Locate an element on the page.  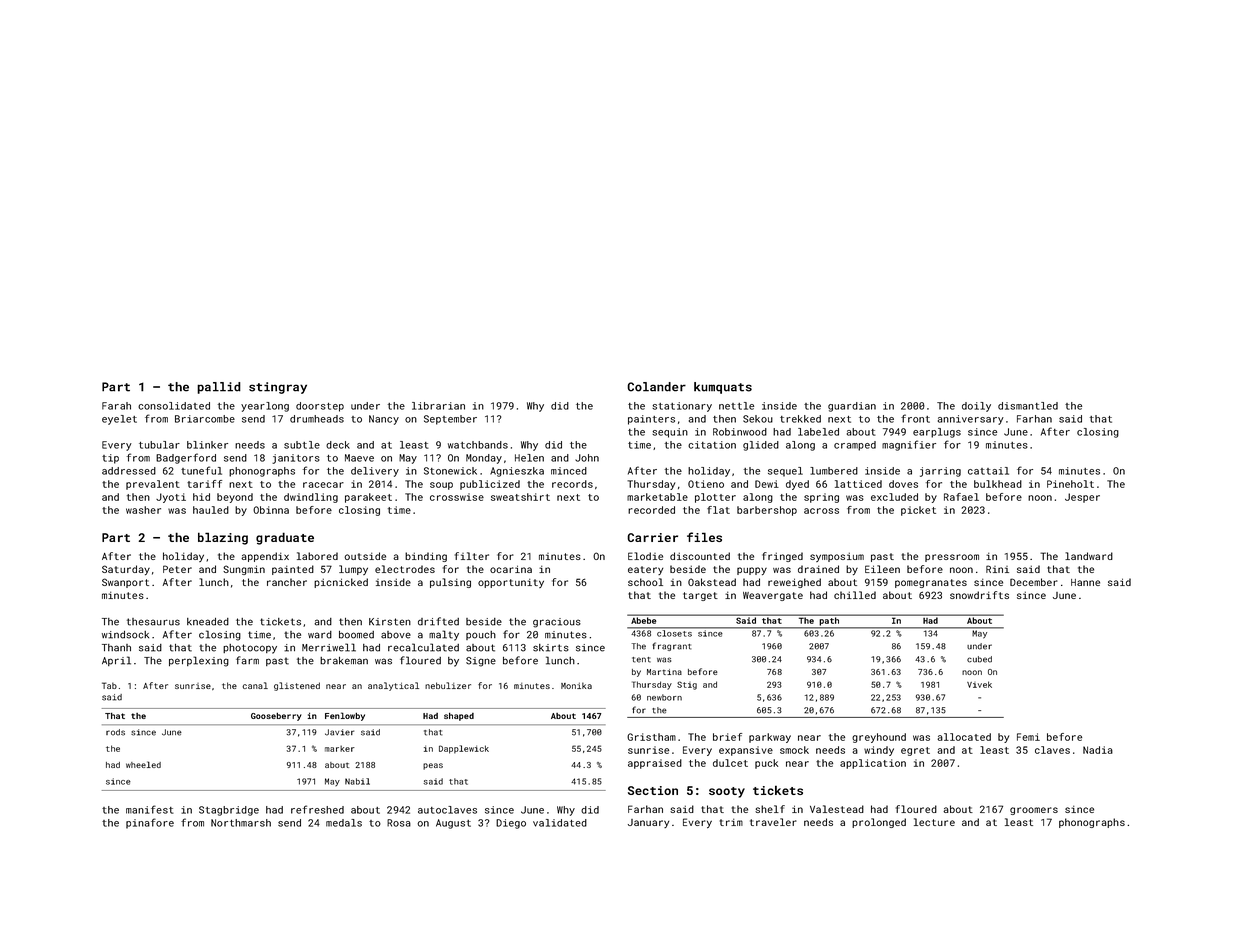
Weavergate is located at coordinates (773, 596).
